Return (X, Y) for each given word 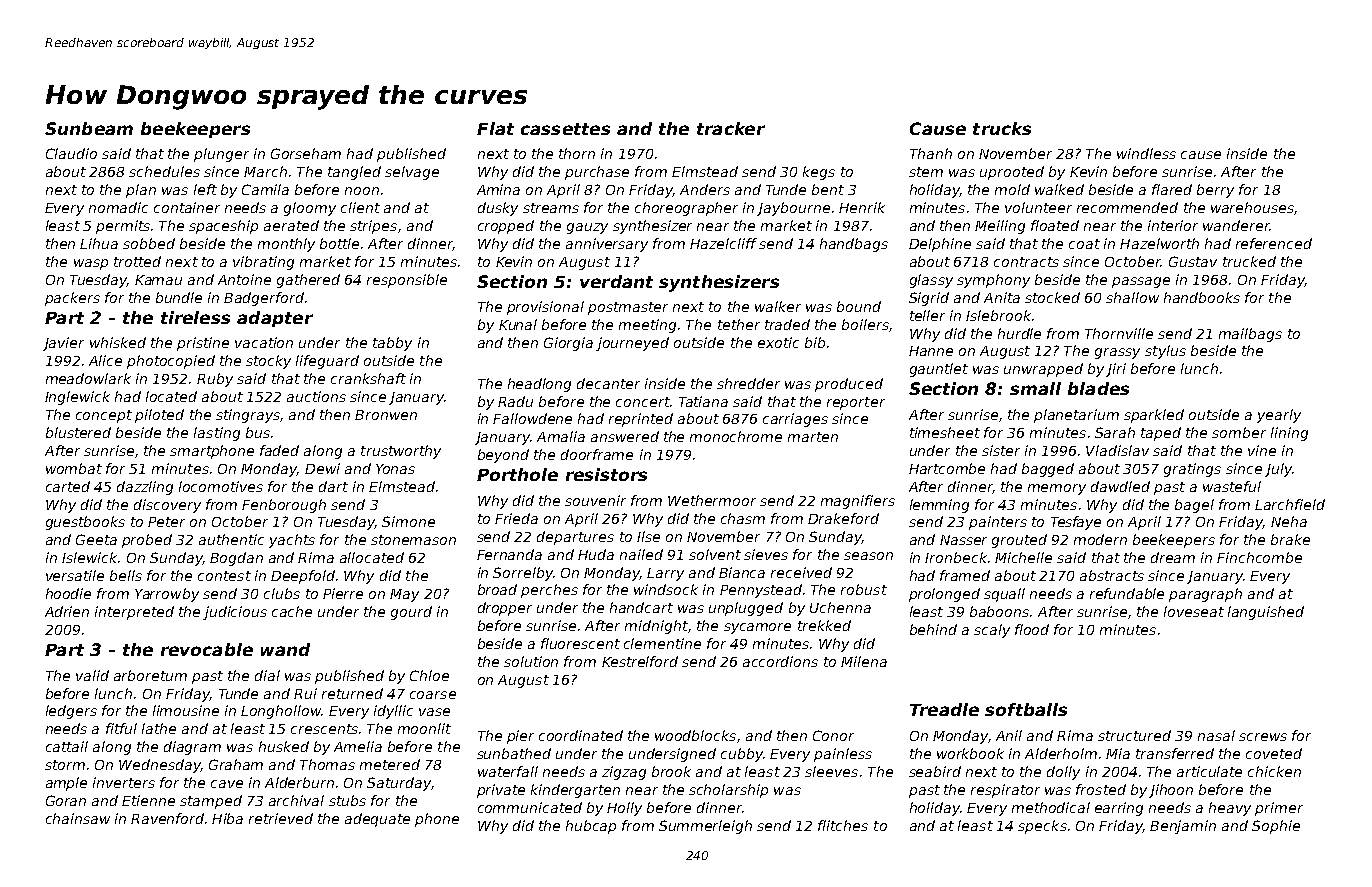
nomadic (118, 207)
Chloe (429, 675)
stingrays (248, 416)
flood (1032, 629)
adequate (377, 820)
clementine (662, 643)
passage (1141, 282)
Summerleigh (705, 827)
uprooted (1012, 173)
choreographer (686, 209)
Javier (63, 344)
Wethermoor (712, 500)
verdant (616, 281)
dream (1173, 557)
